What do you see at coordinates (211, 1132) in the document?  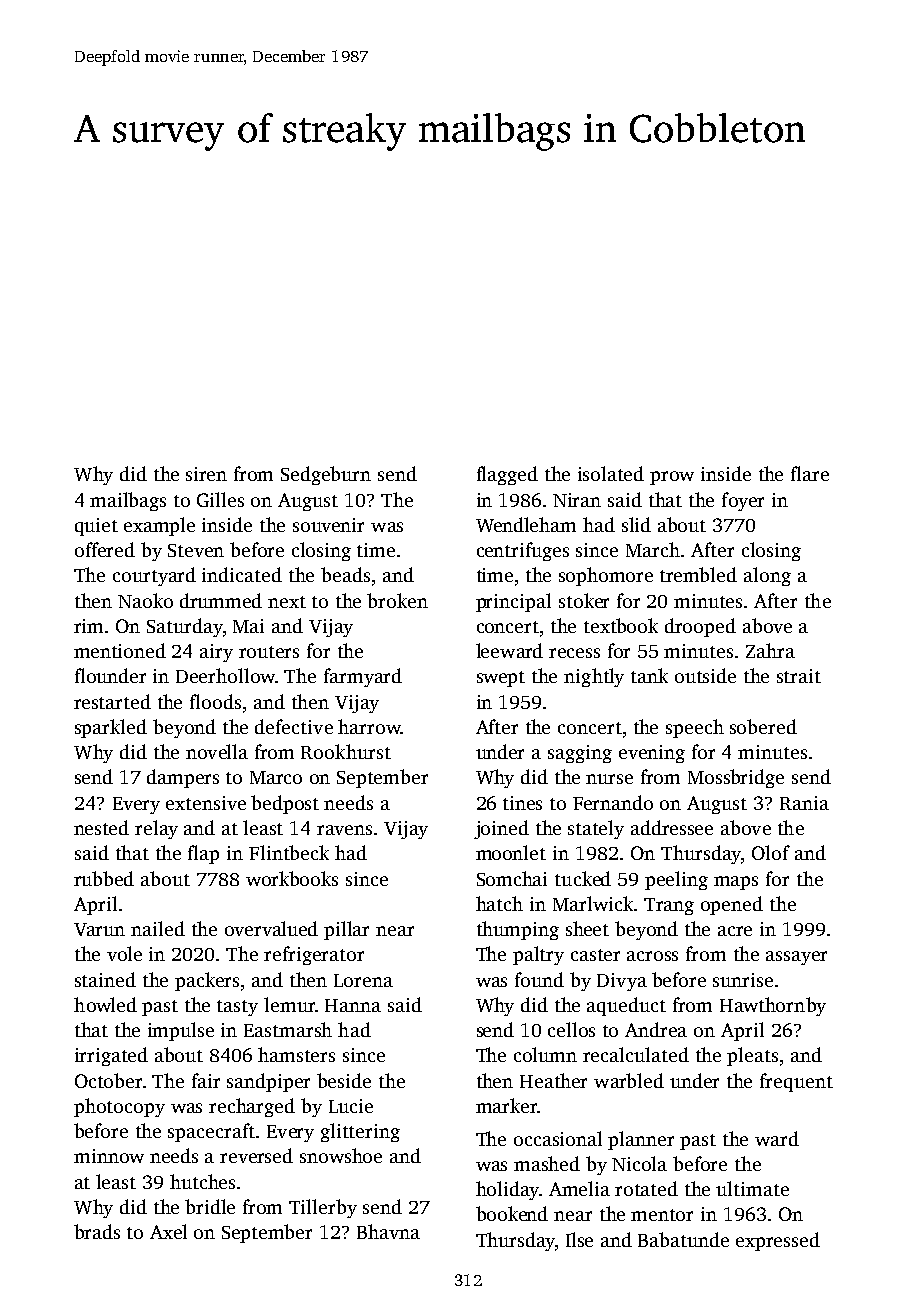 I see `spacecraft` at bounding box center [211, 1132].
